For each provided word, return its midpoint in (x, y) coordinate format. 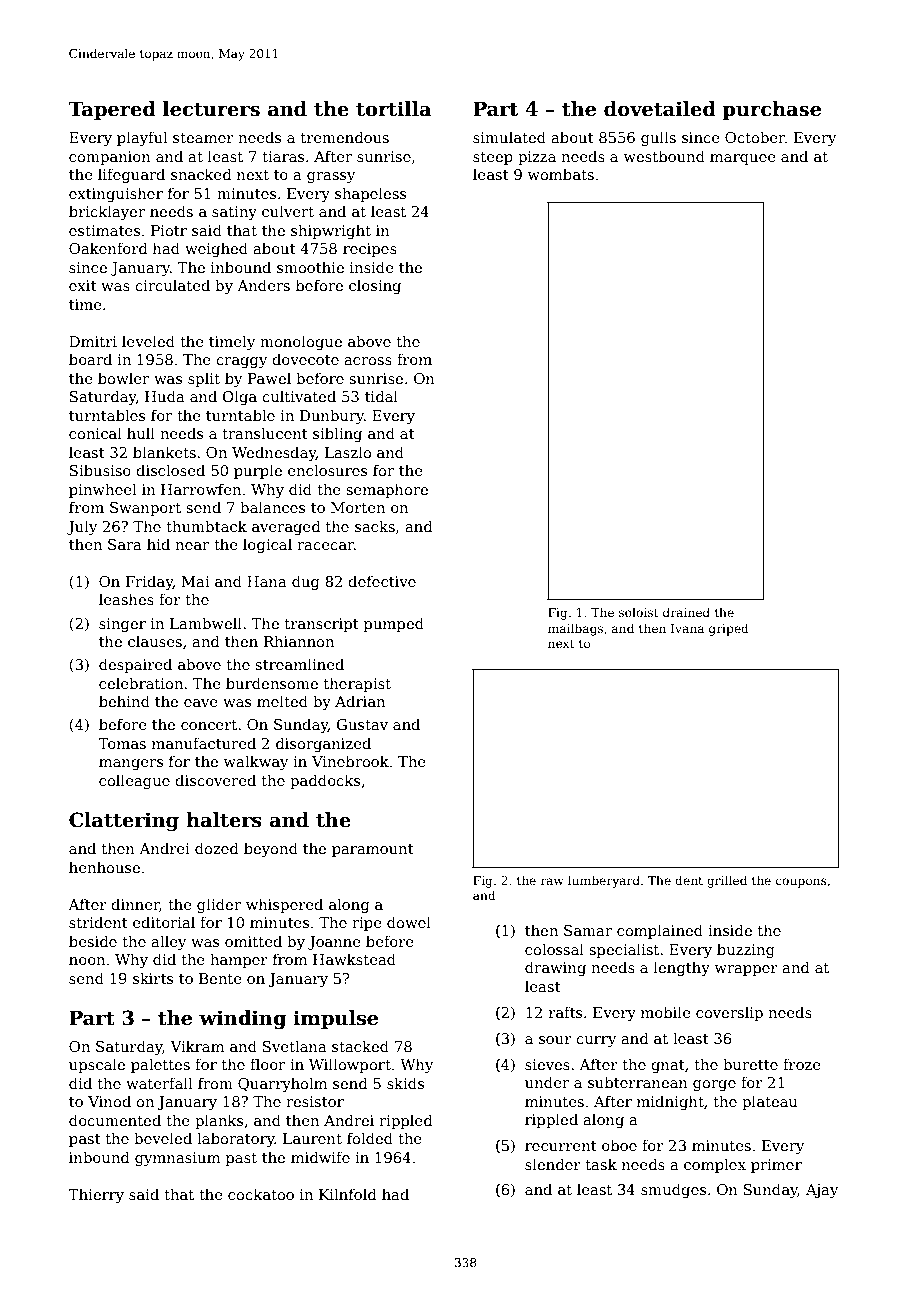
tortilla (393, 109)
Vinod (109, 1101)
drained (686, 612)
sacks (375, 526)
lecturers (211, 109)
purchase (771, 110)
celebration (141, 683)
